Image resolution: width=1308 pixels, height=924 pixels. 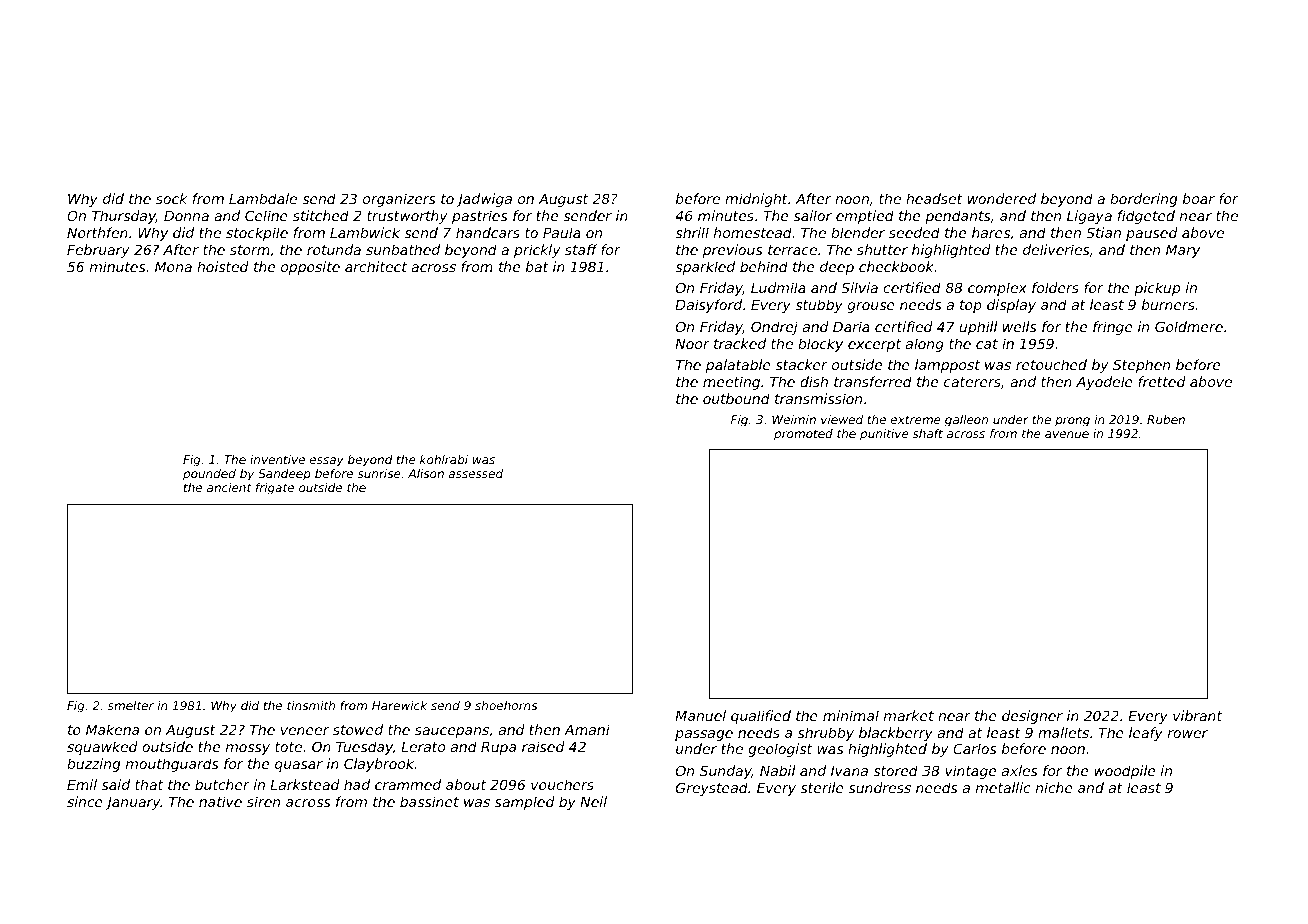 What do you see at coordinates (966, 421) in the image?
I see `galleon` at bounding box center [966, 421].
